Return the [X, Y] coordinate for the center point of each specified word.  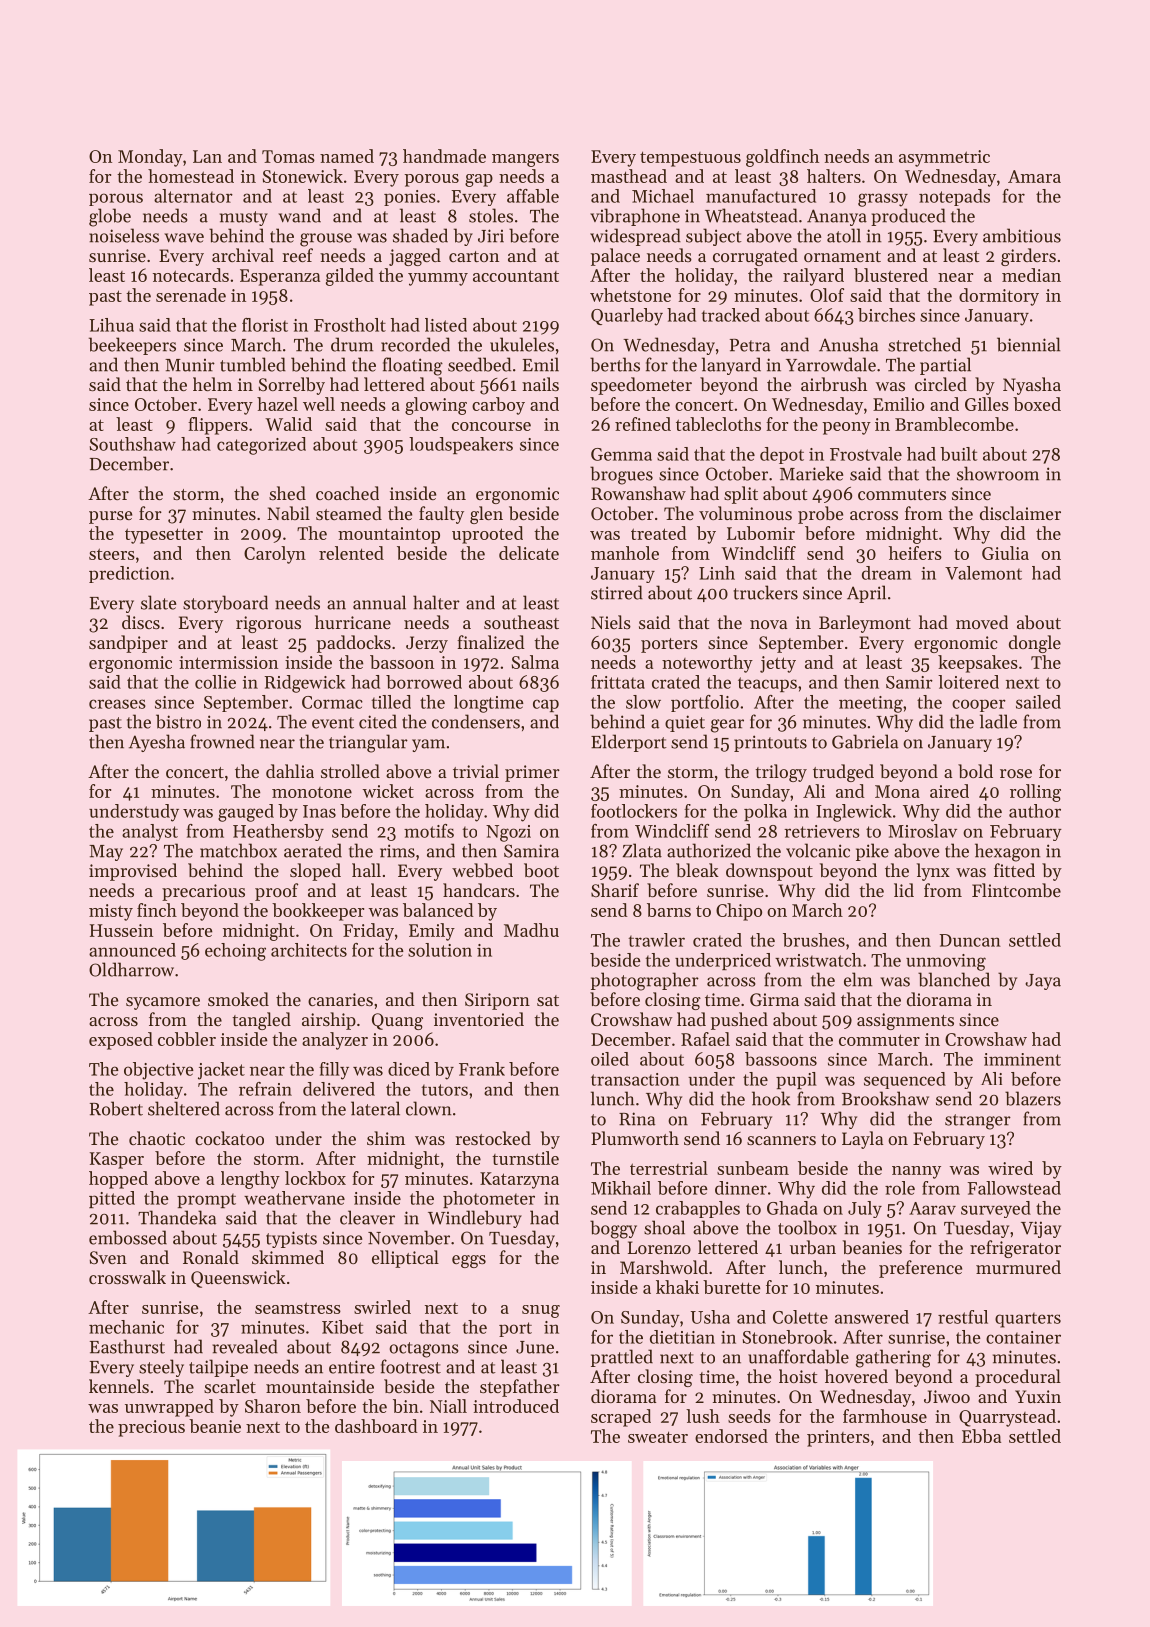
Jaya [1043, 982]
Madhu [531, 930]
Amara [1034, 176]
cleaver [367, 1217]
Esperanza [280, 277]
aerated [313, 850]
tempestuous [690, 159]
